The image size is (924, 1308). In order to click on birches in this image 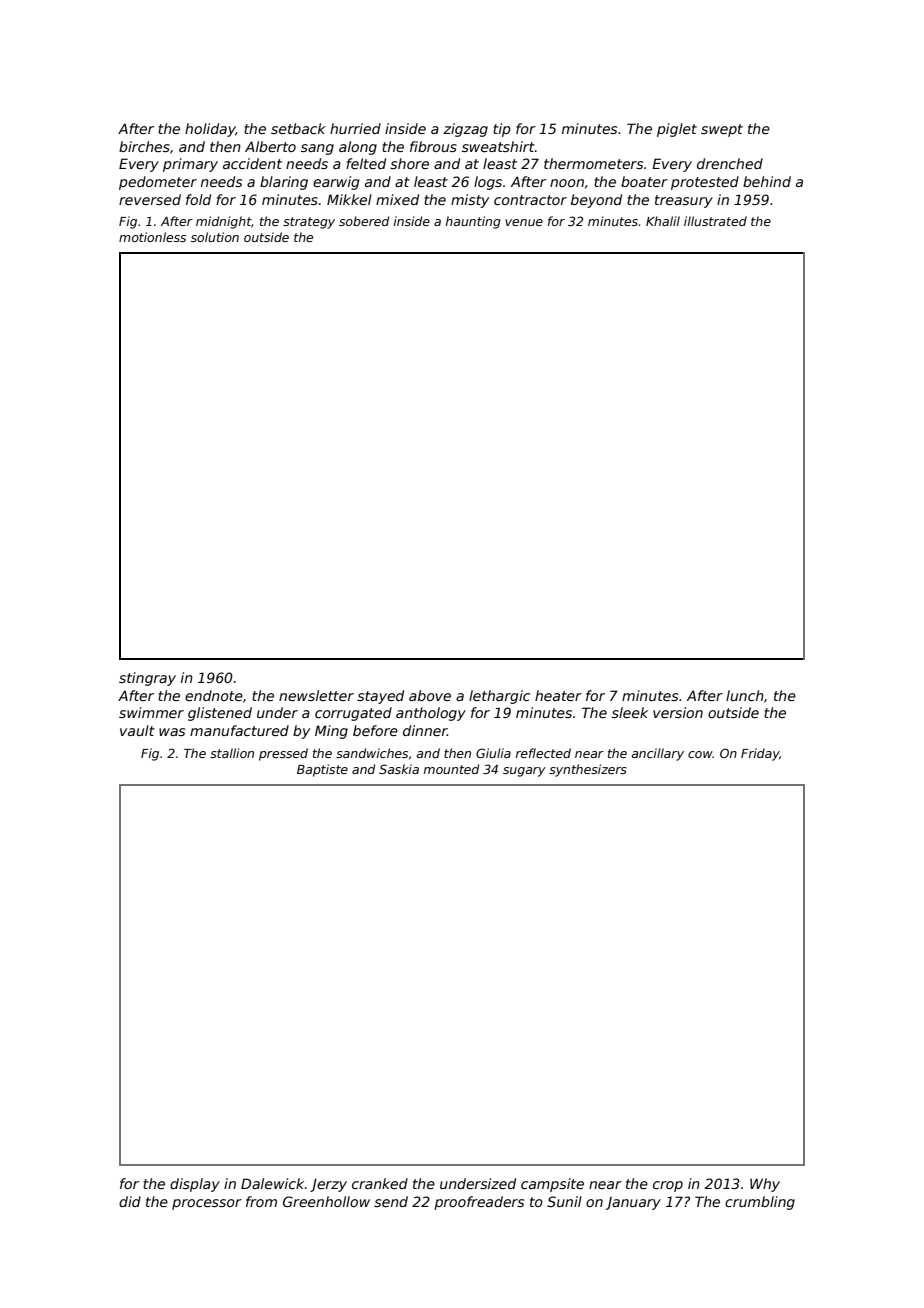, I will do `click(144, 146)`.
